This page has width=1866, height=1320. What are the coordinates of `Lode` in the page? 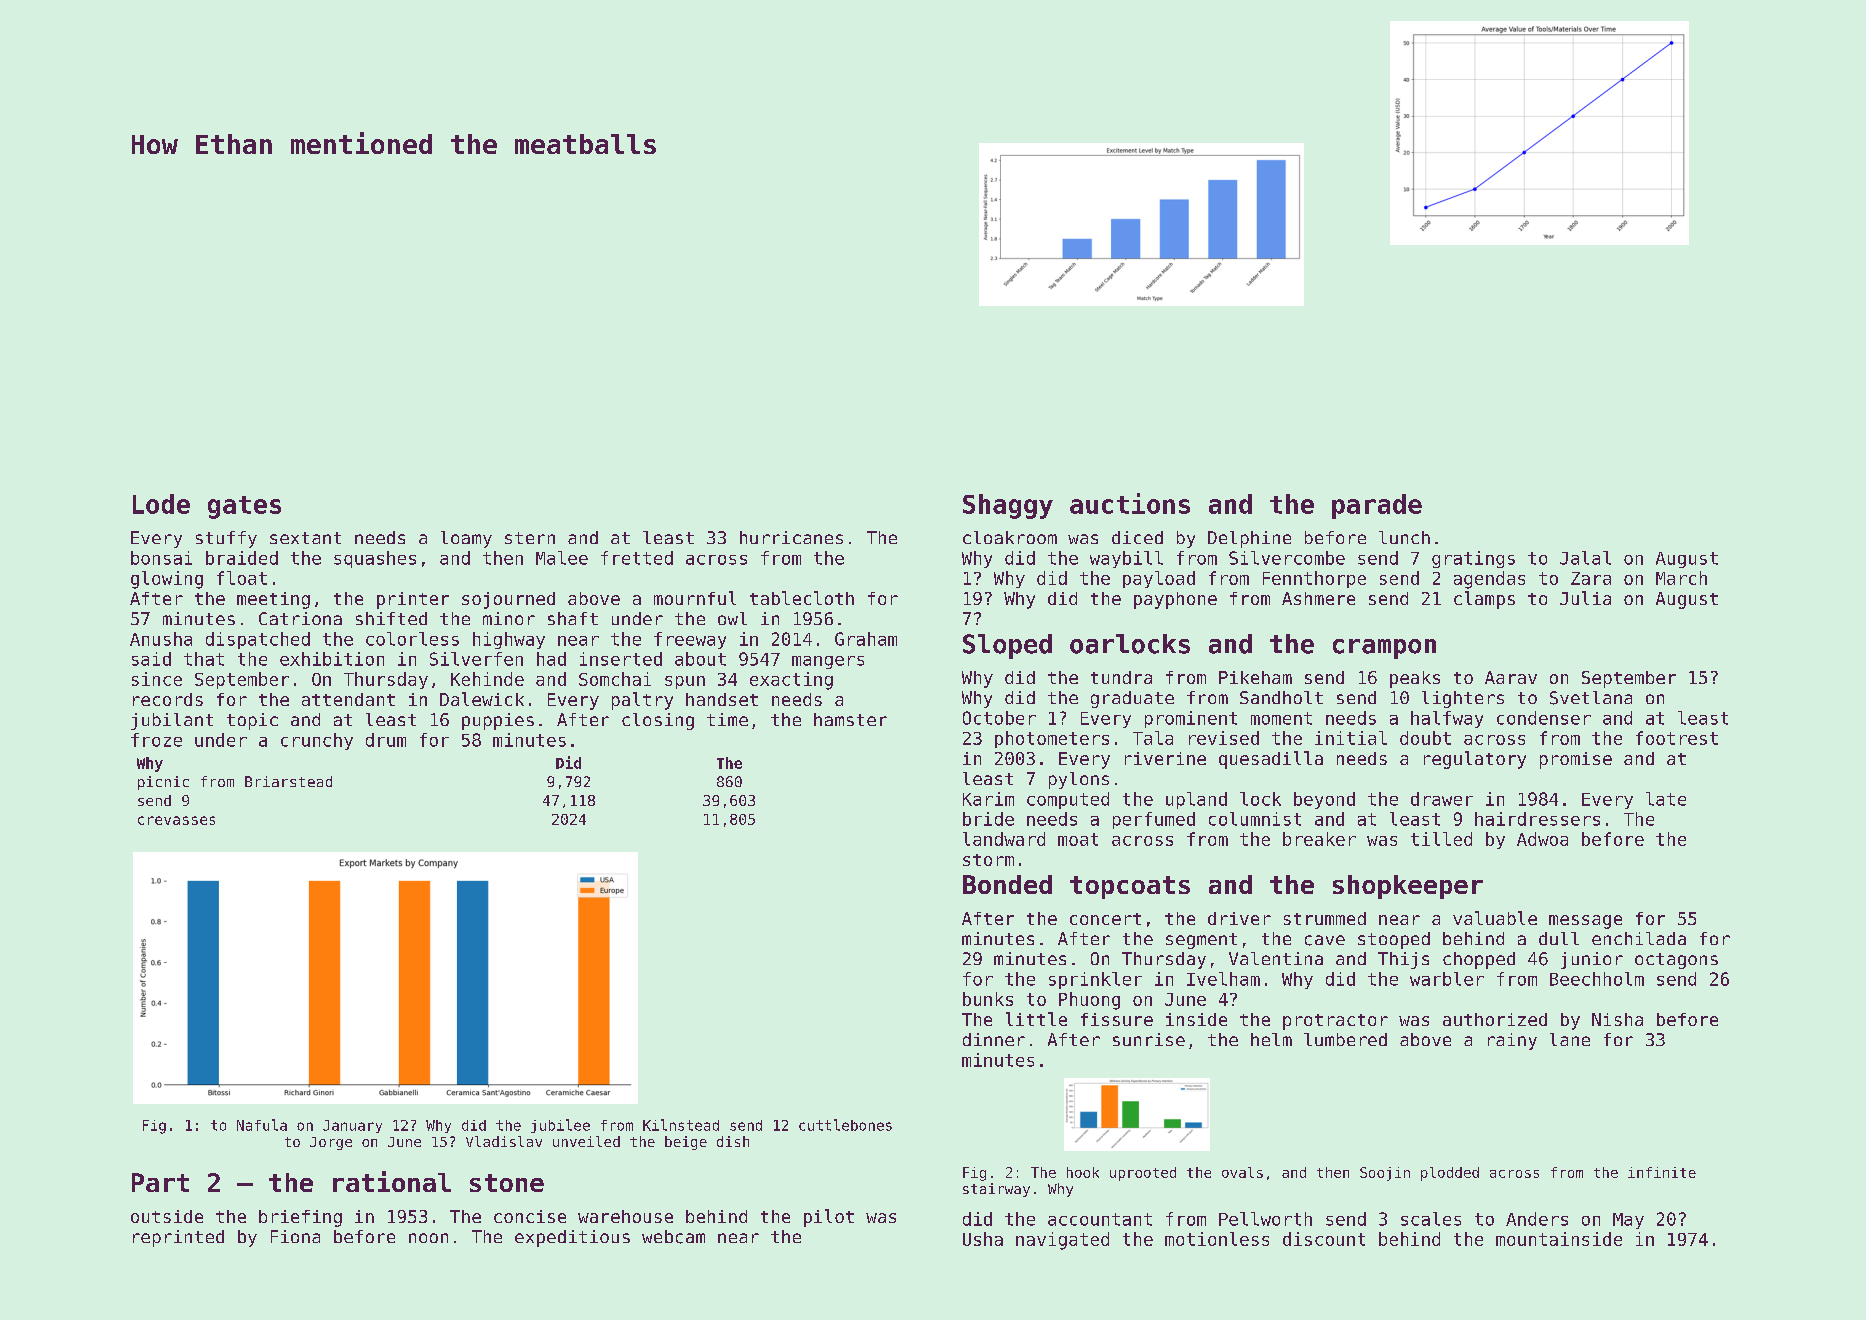 It's located at (161, 504).
